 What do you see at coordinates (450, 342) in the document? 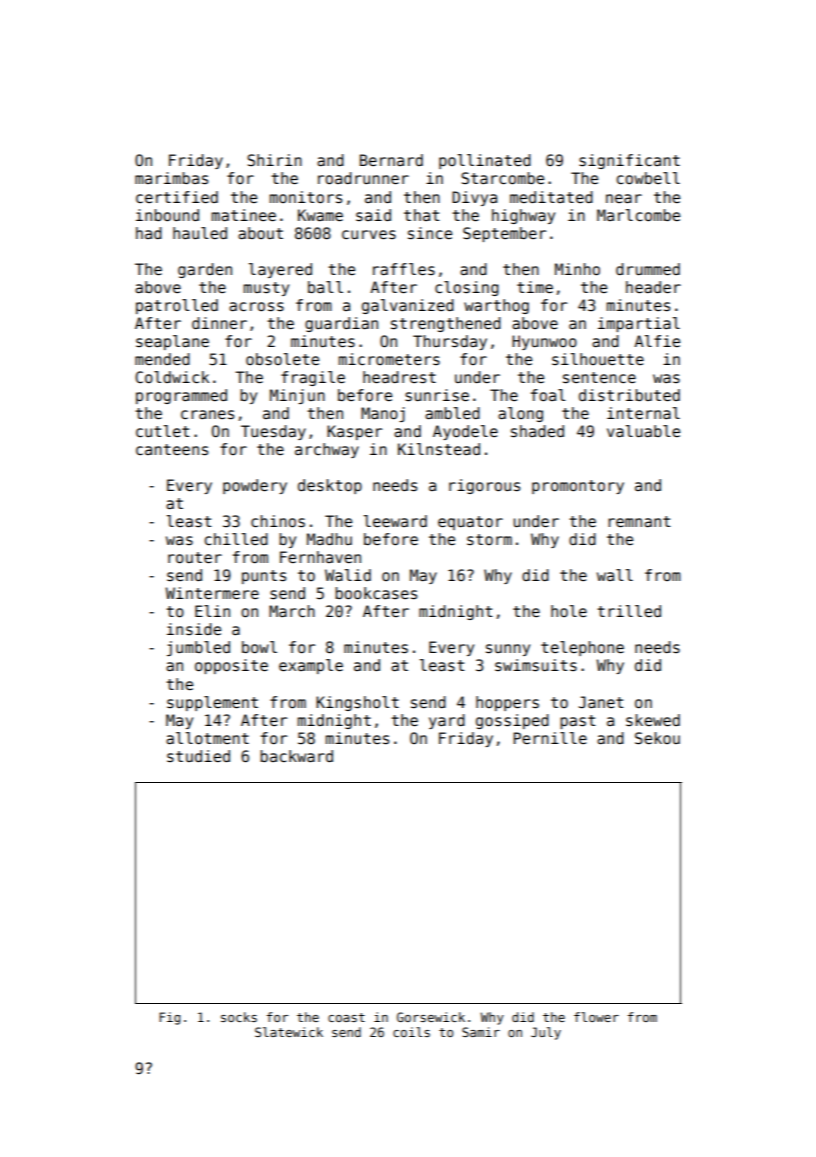
I see `Thursday` at bounding box center [450, 342].
